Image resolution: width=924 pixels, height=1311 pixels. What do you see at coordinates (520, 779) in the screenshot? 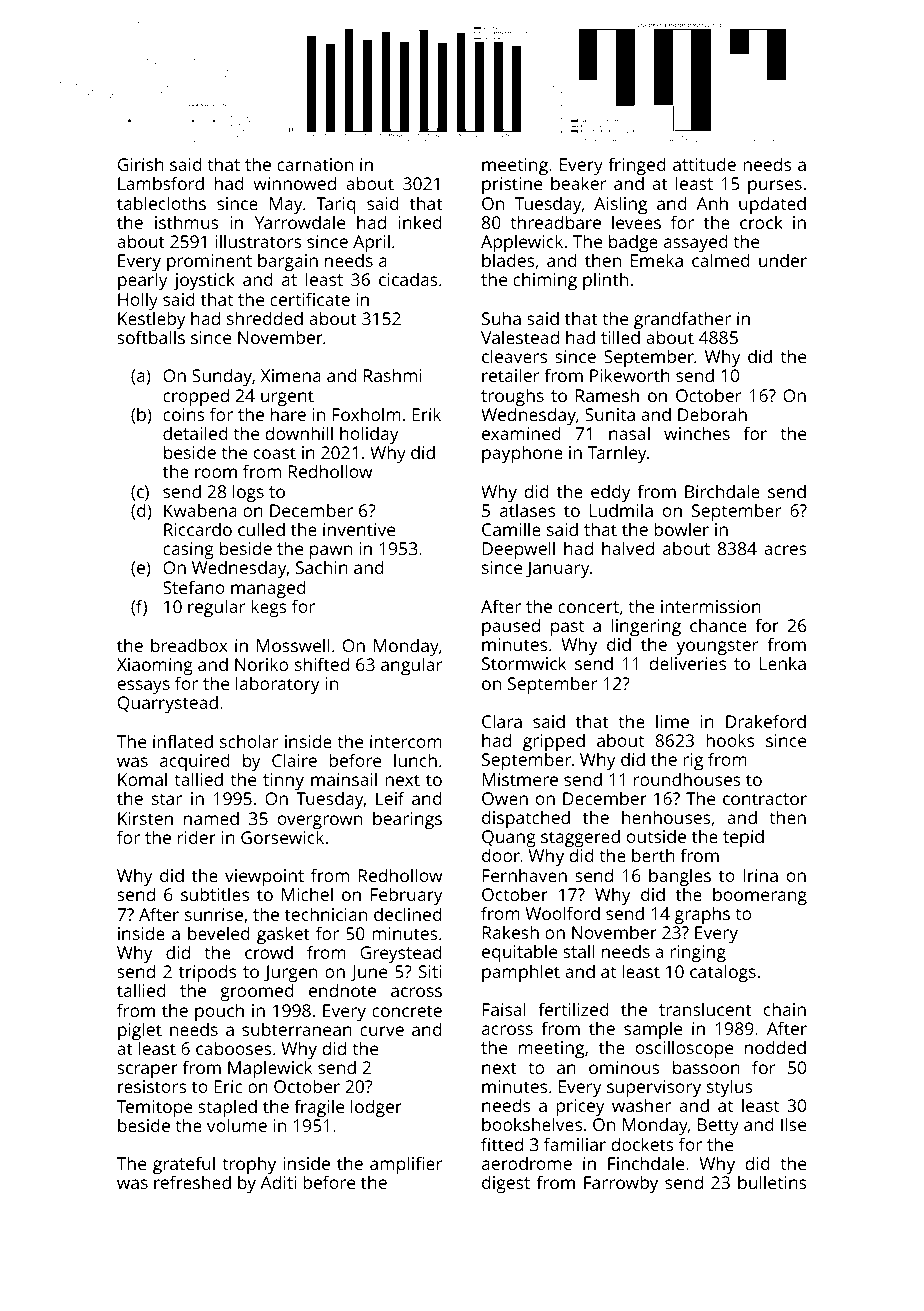
I see `Mistmere` at bounding box center [520, 779].
